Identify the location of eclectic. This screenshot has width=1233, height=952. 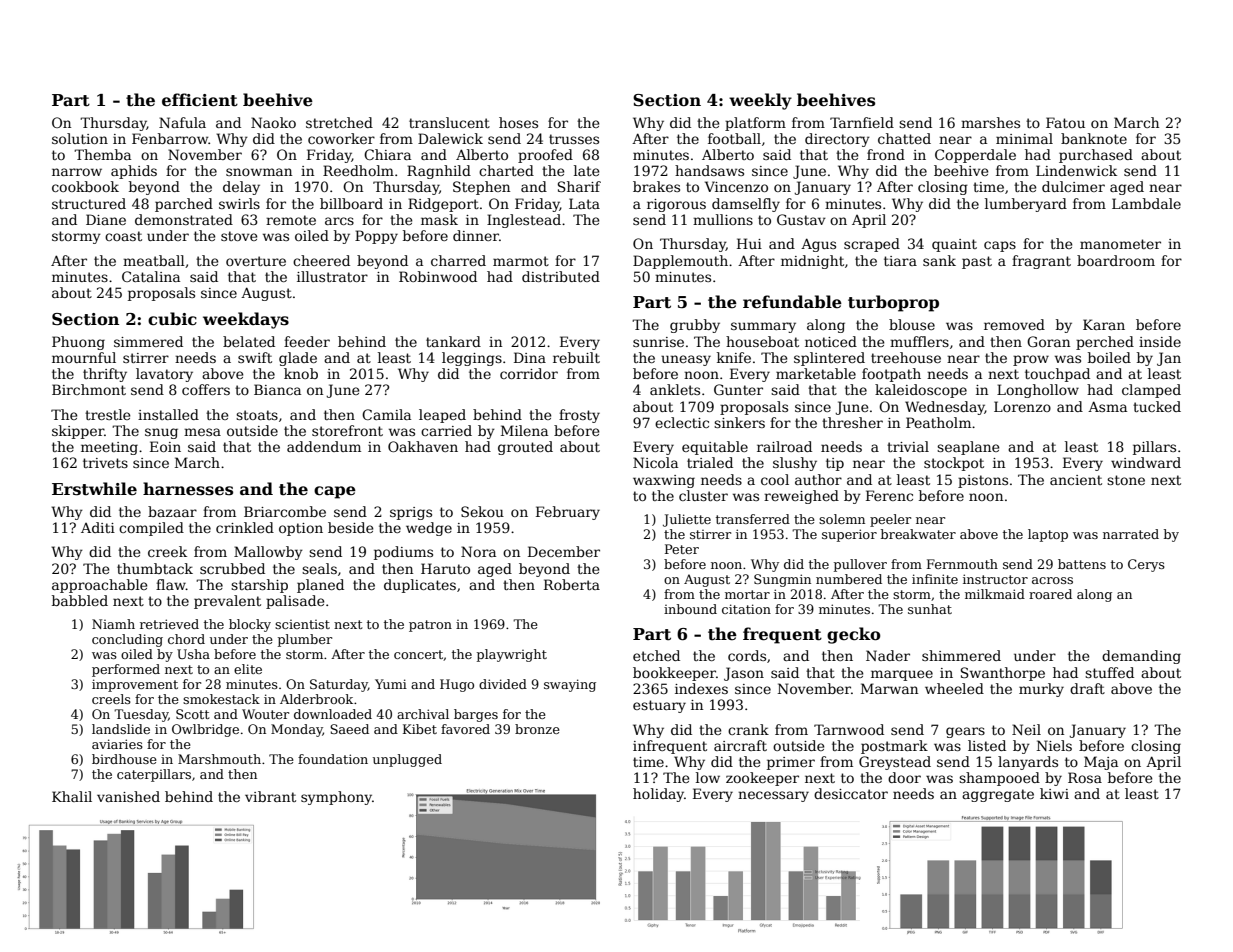
(682, 422).
